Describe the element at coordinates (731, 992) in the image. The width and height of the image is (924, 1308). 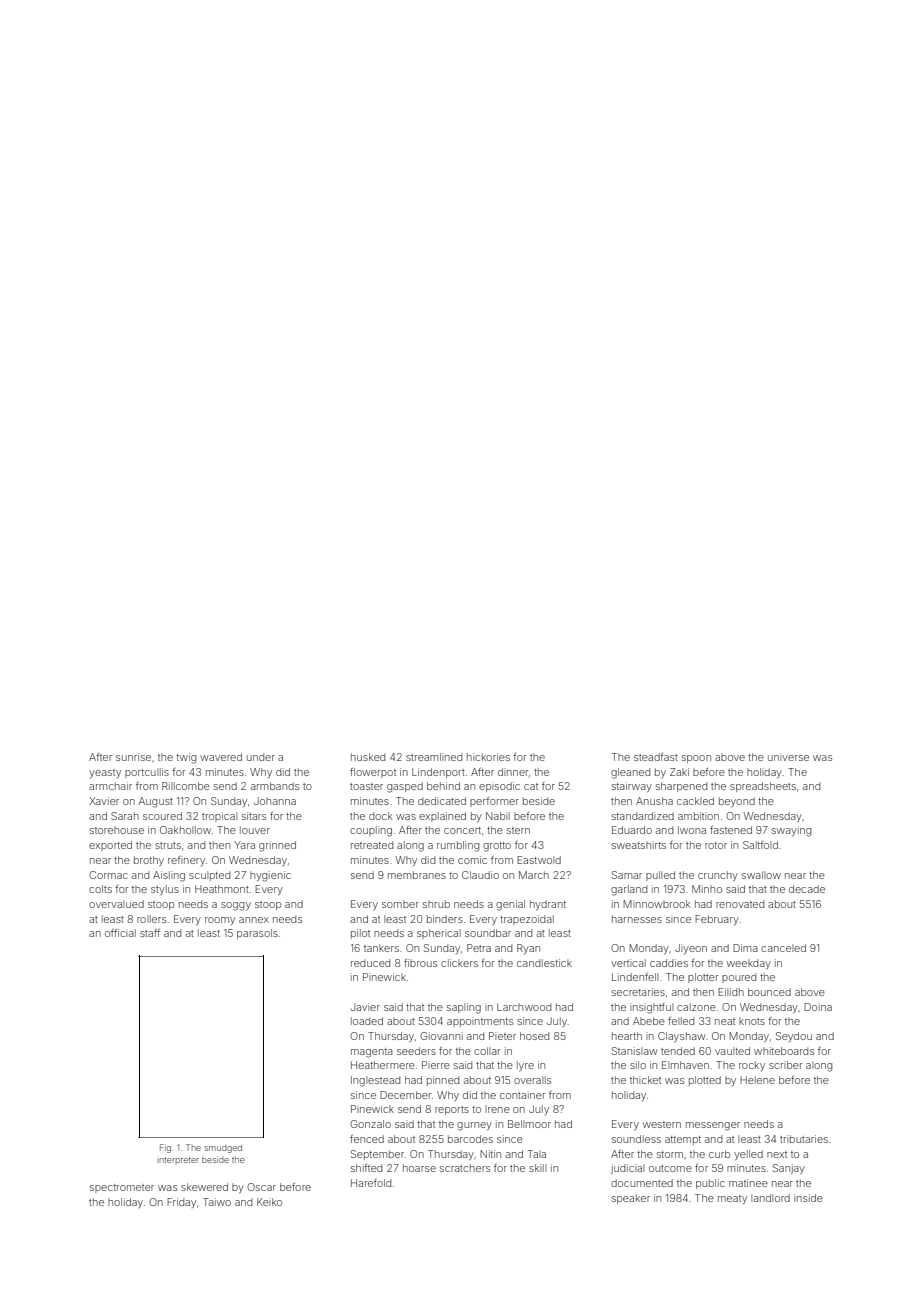
I see `Eilidh` at that location.
